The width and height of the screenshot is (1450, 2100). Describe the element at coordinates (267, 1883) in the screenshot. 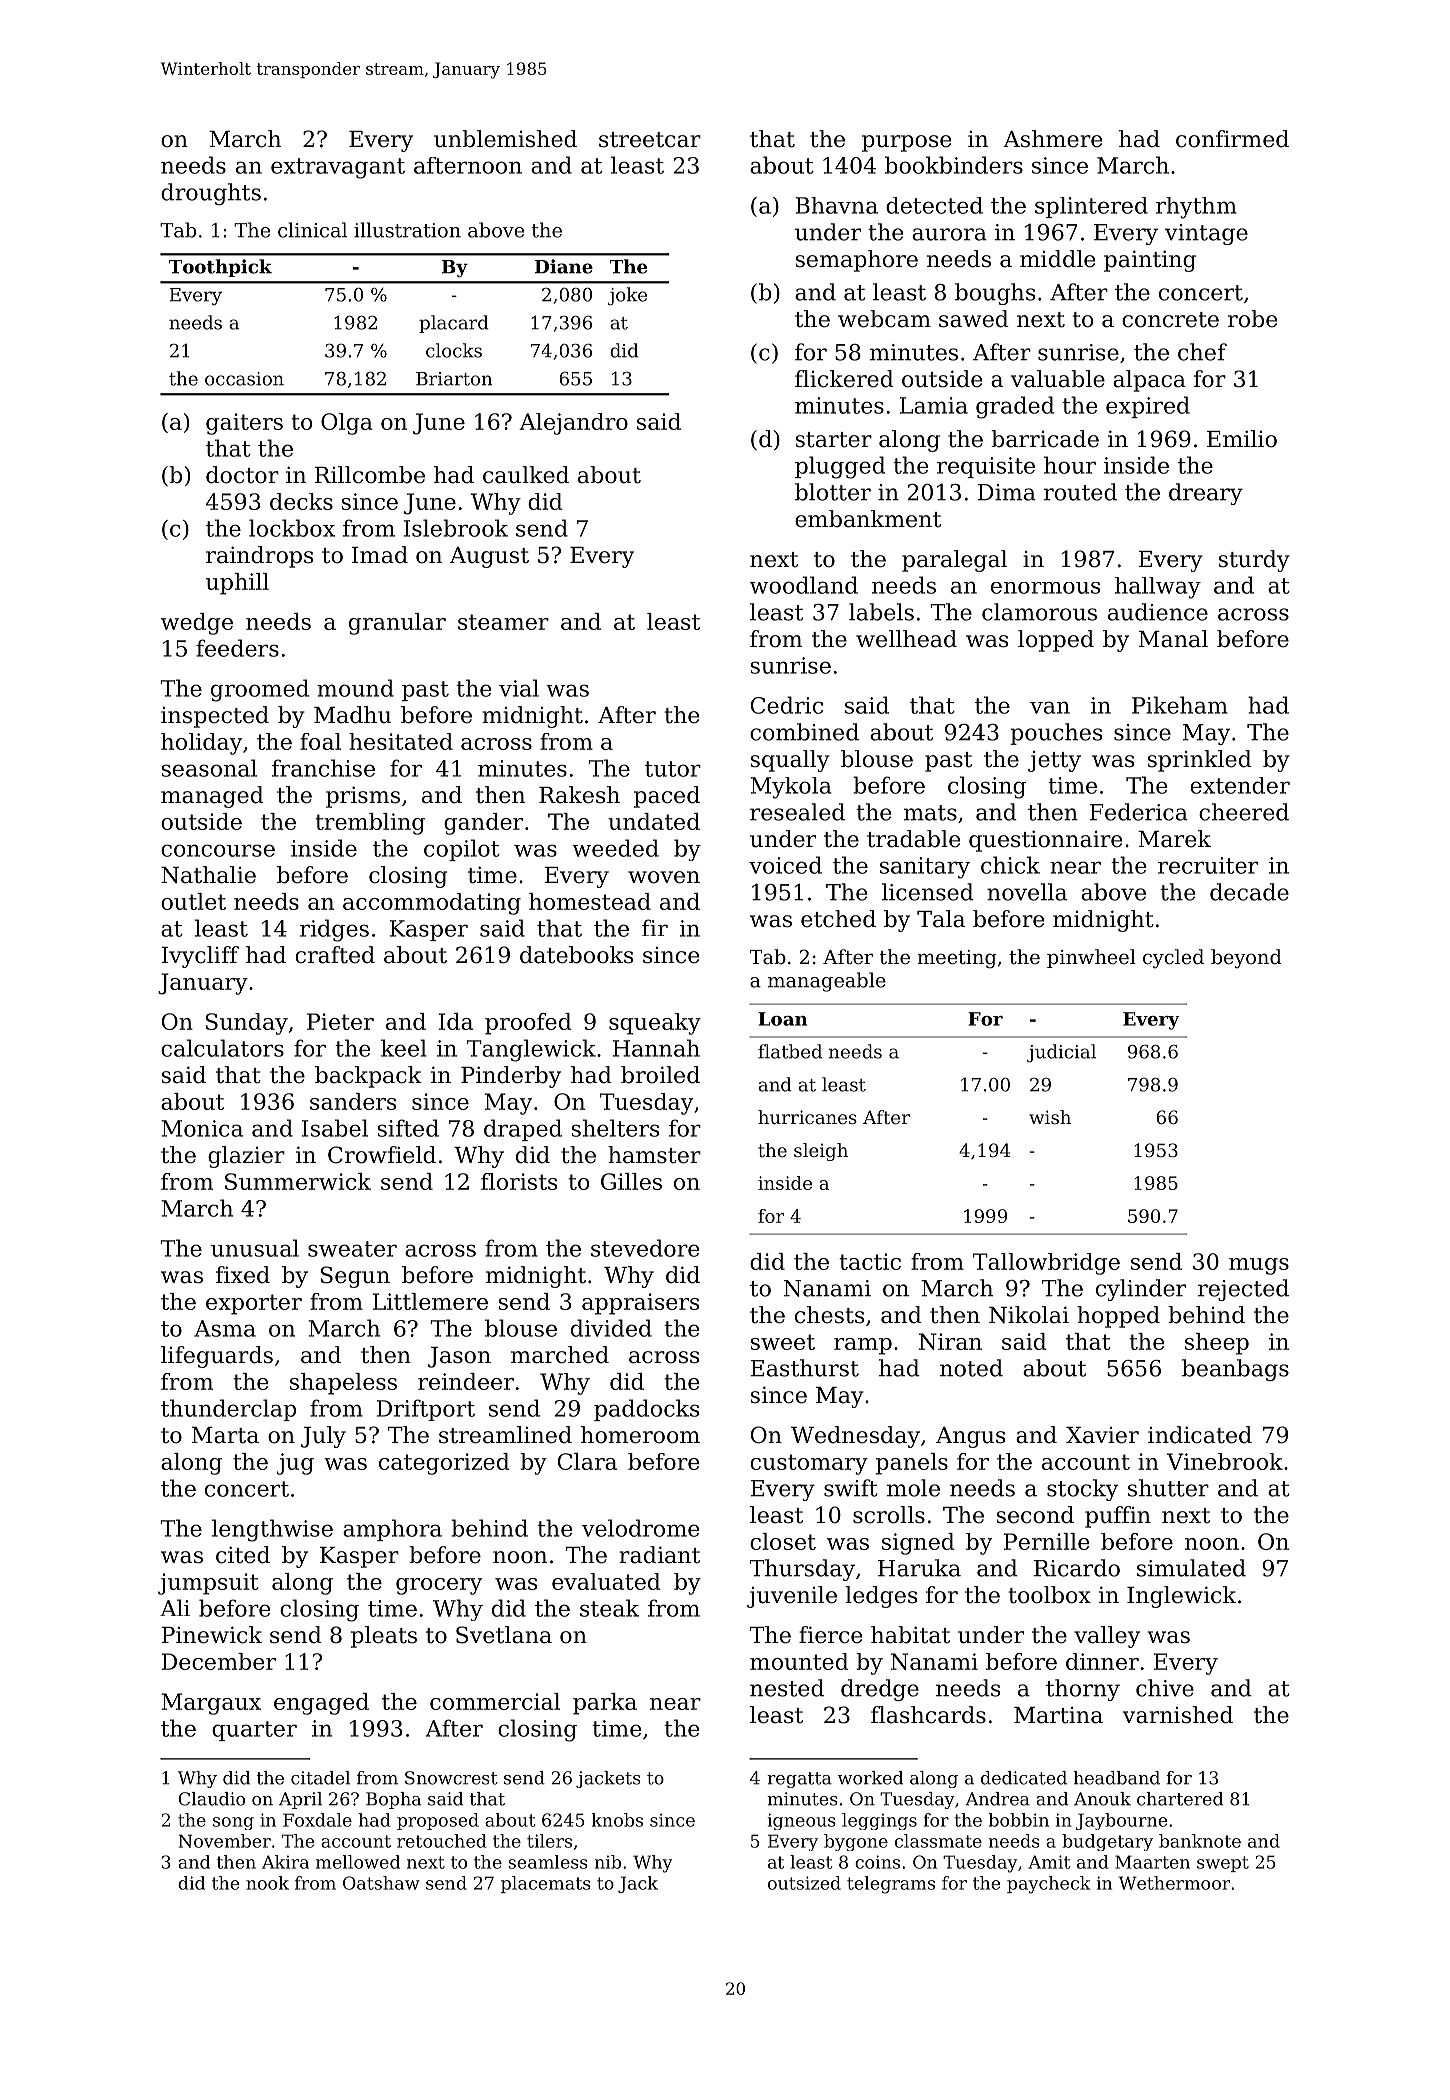

I see `nook` at that location.
